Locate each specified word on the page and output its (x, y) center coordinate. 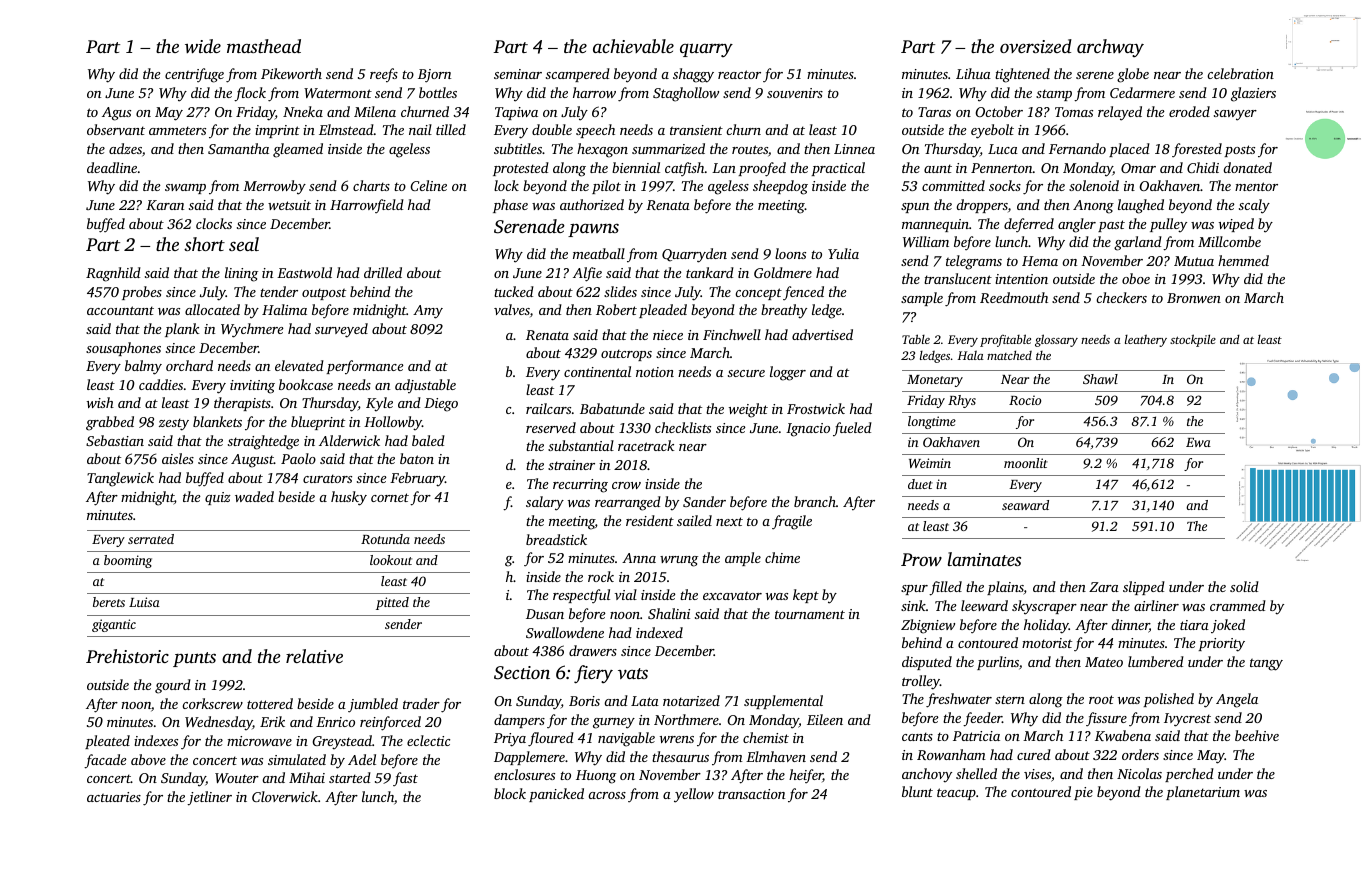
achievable (633, 46)
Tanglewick (120, 479)
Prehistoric (127, 656)
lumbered (1156, 661)
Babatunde (612, 408)
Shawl (1100, 379)
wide (203, 46)
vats (633, 673)
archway (1110, 48)
